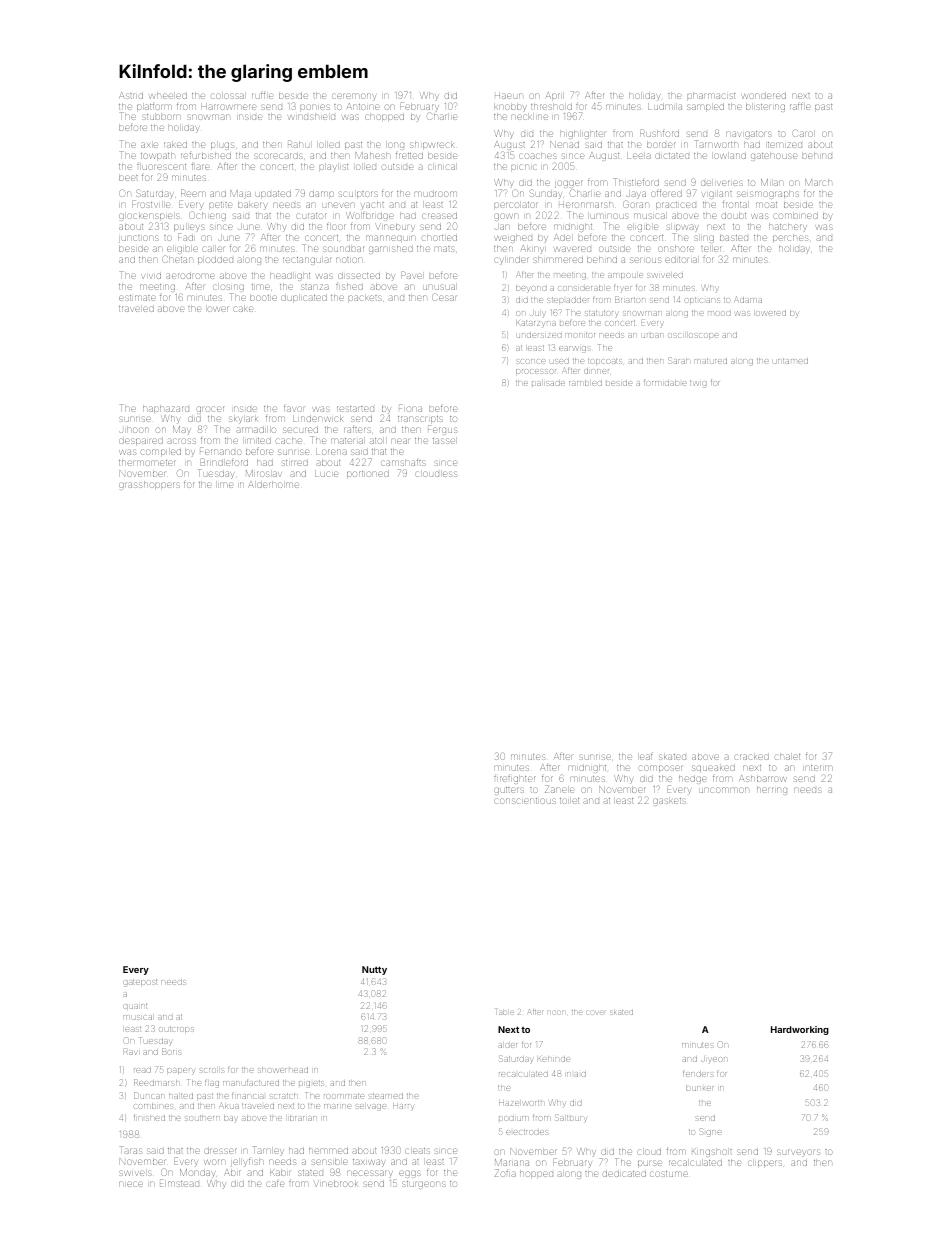  I want to click on firefighter, so click(515, 780).
